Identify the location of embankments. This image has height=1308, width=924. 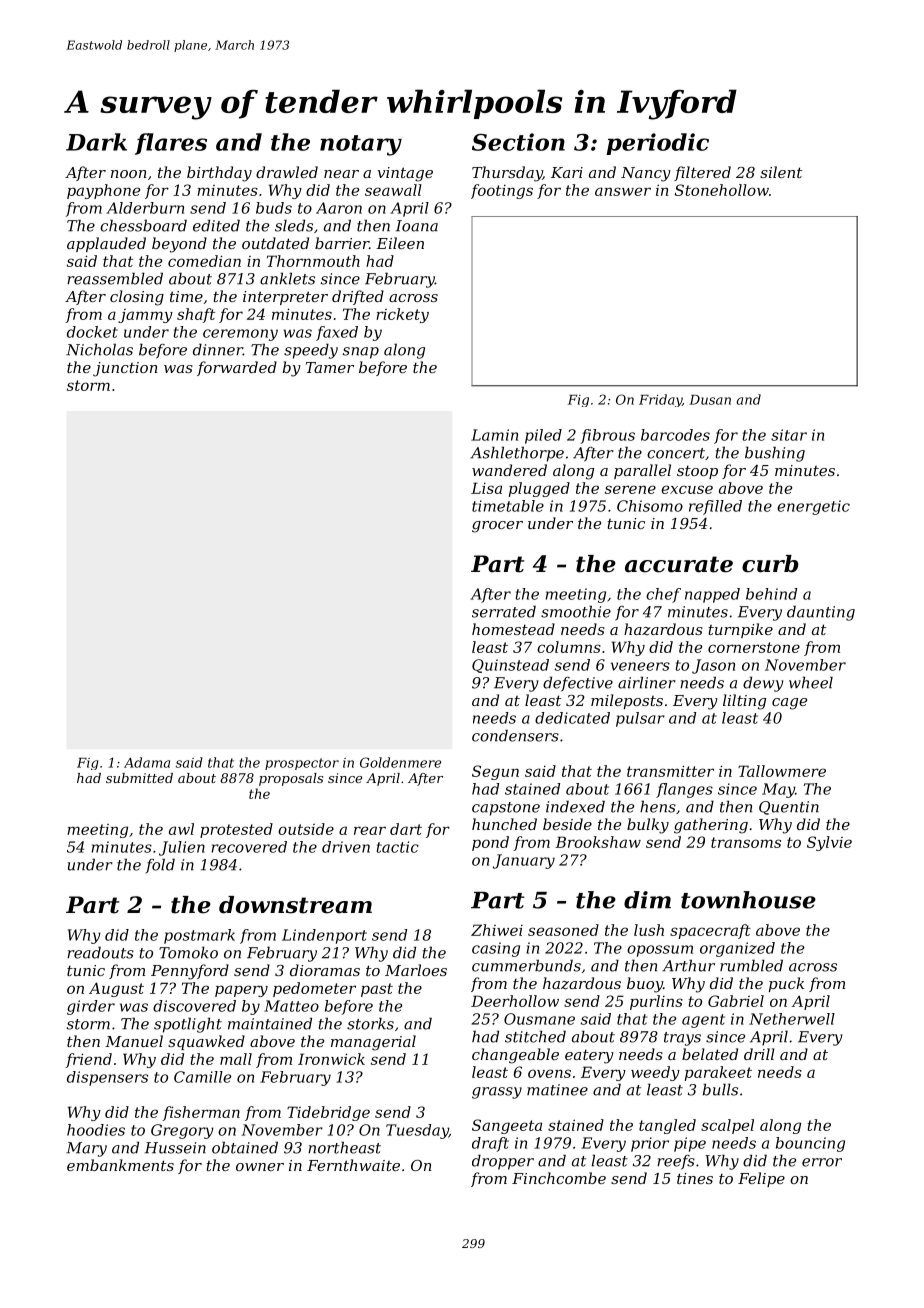
(120, 1165).
